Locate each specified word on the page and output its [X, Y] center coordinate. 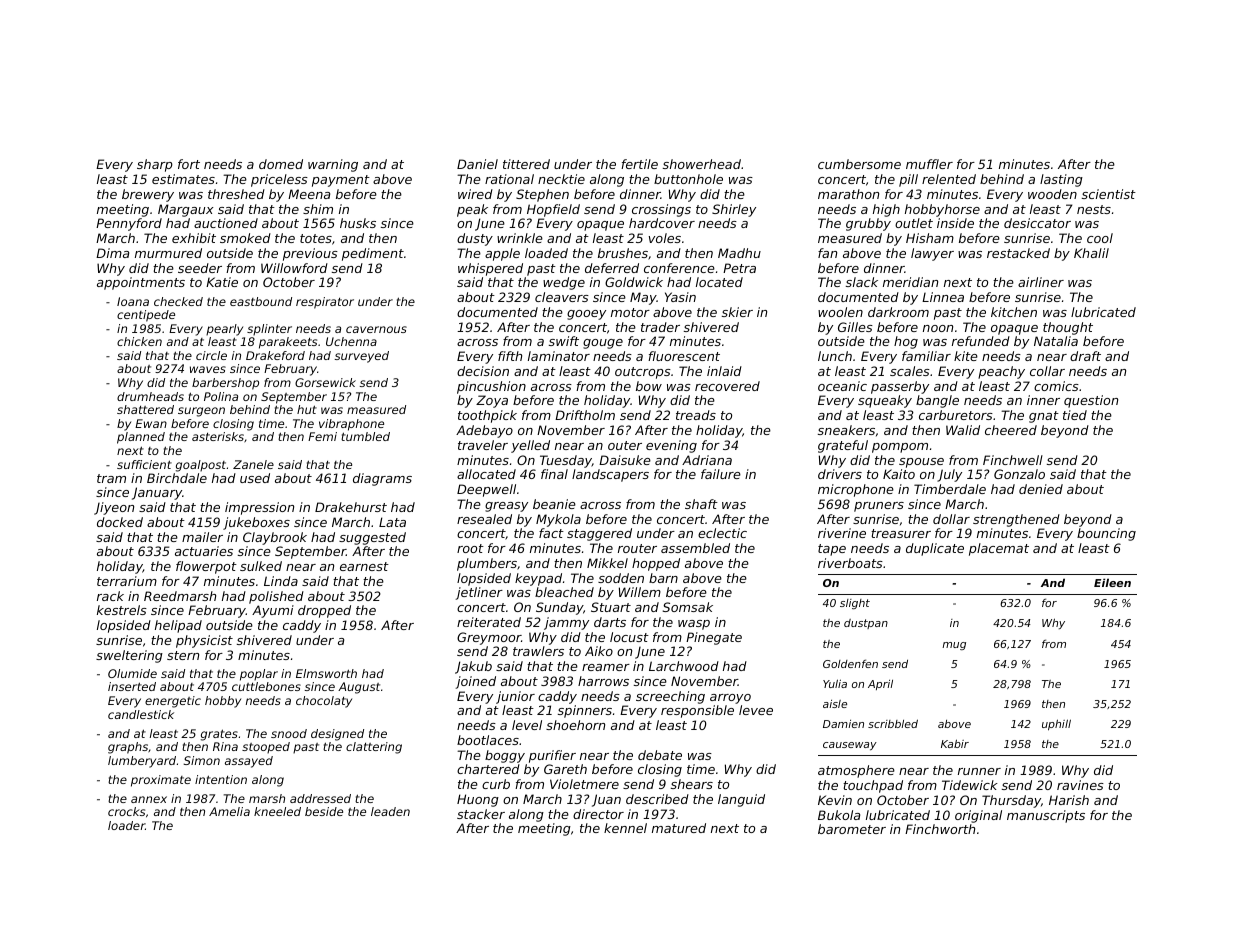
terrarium [127, 581]
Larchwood [684, 666]
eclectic [722, 533]
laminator [559, 356]
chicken [139, 341]
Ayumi [273, 611]
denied [1041, 489]
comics [1056, 386]
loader [126, 825]
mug [954, 646]
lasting [1061, 180]
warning [333, 165]
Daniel [477, 164]
